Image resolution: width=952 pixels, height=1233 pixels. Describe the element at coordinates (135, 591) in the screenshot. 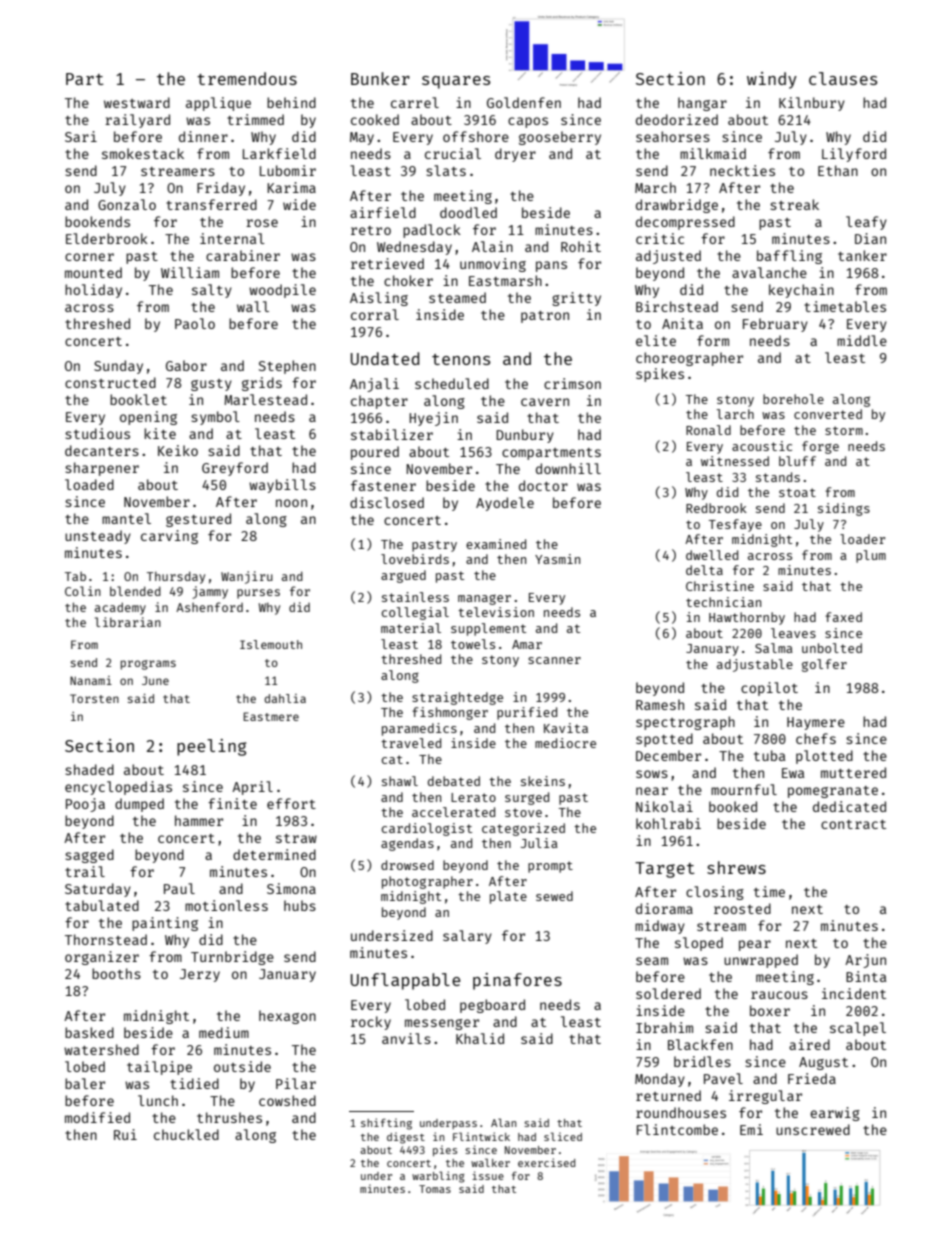

I see `blended` at that location.
